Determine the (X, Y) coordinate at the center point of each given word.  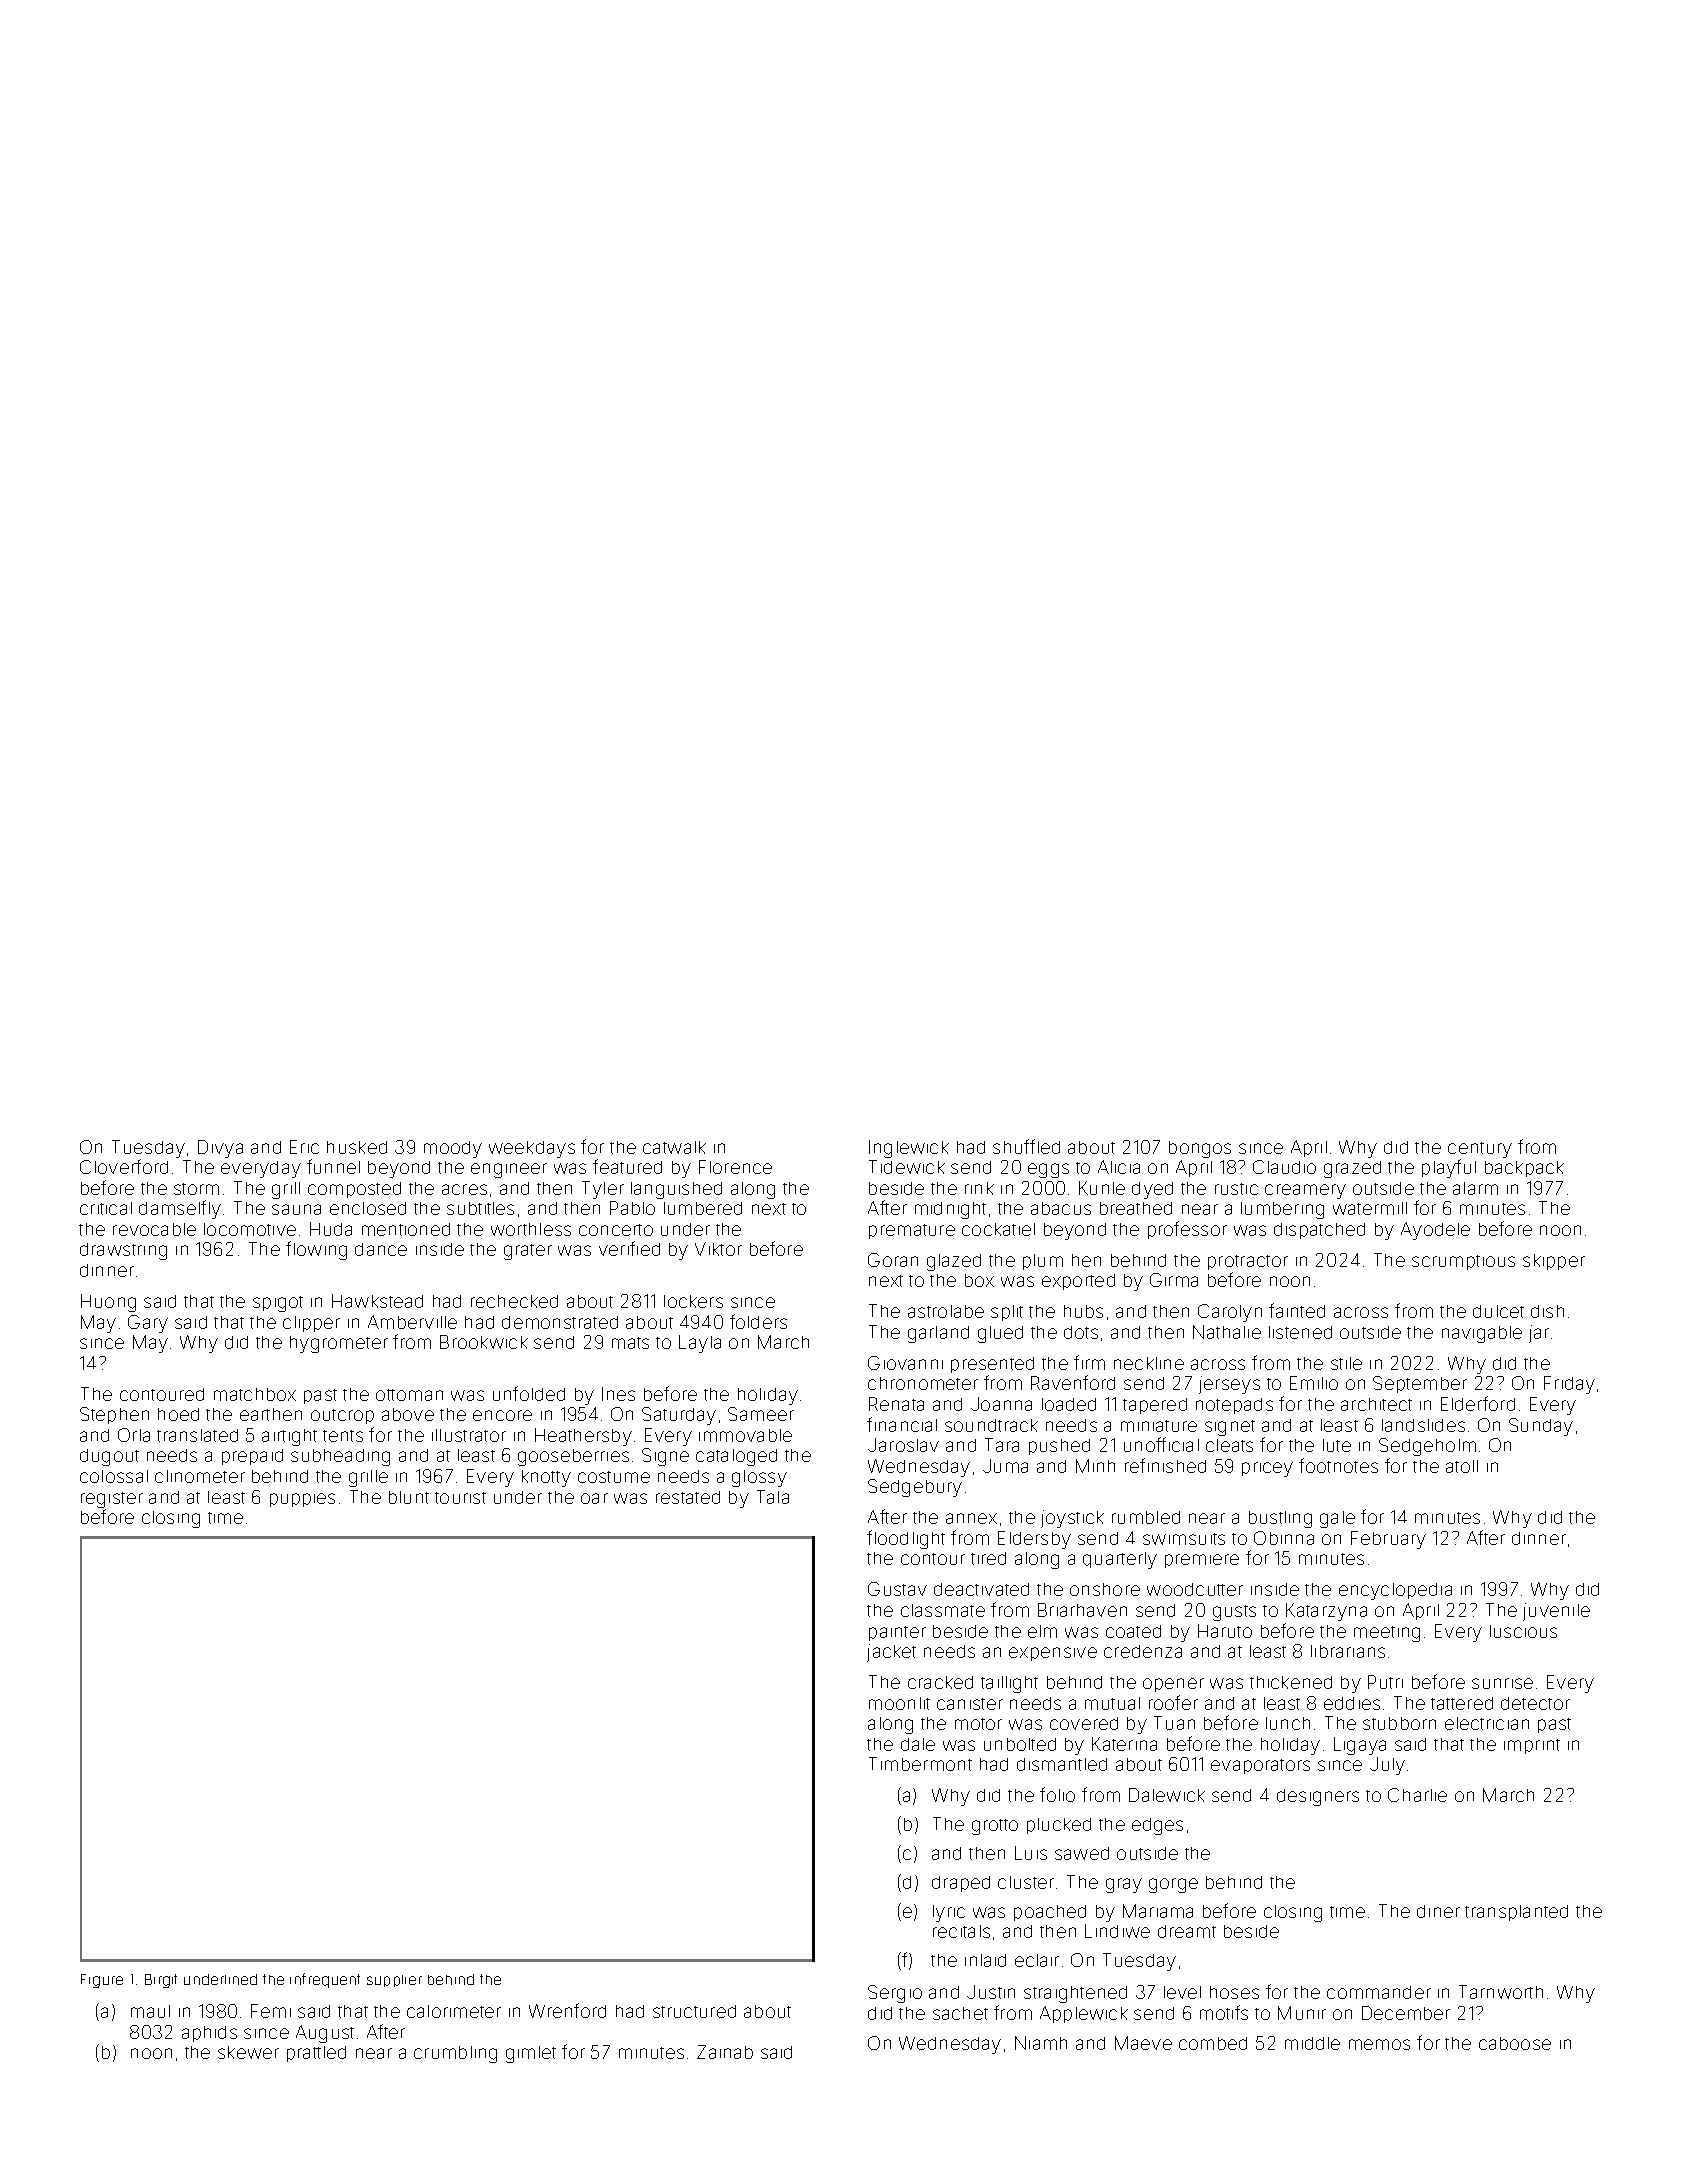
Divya (220, 1149)
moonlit (899, 1703)
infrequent (325, 1980)
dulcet (1498, 1311)
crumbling (455, 2054)
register (112, 1500)
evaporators (1260, 1766)
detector (1535, 1703)
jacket (891, 1653)
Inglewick (909, 1149)
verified (629, 1248)
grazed (1352, 1169)
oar (594, 1498)
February (1388, 1540)
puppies (302, 1500)
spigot (278, 1304)
